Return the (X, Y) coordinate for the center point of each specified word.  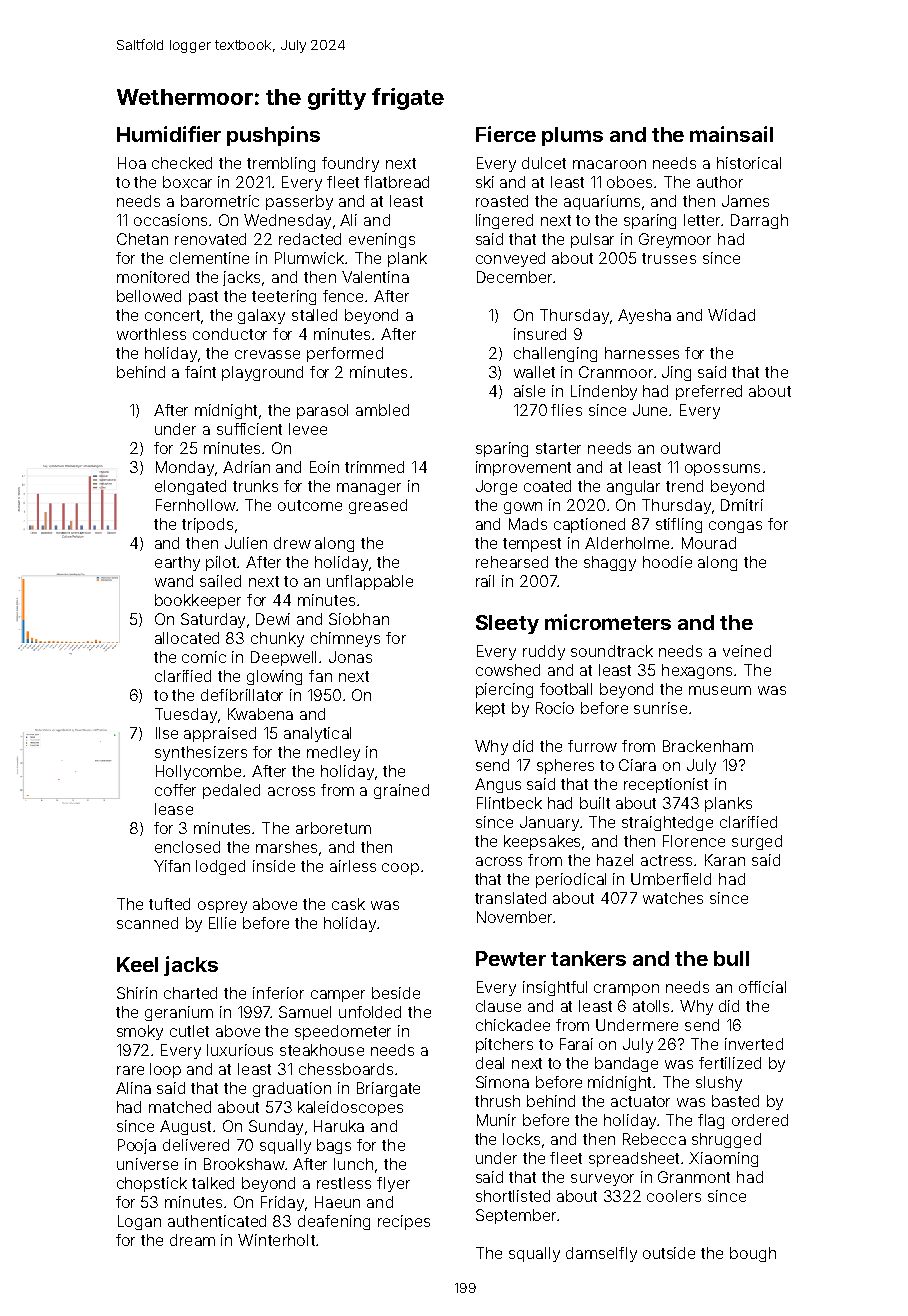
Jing (676, 373)
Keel (137, 964)
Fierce (506, 134)
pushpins (273, 136)
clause (498, 1006)
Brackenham (708, 746)
